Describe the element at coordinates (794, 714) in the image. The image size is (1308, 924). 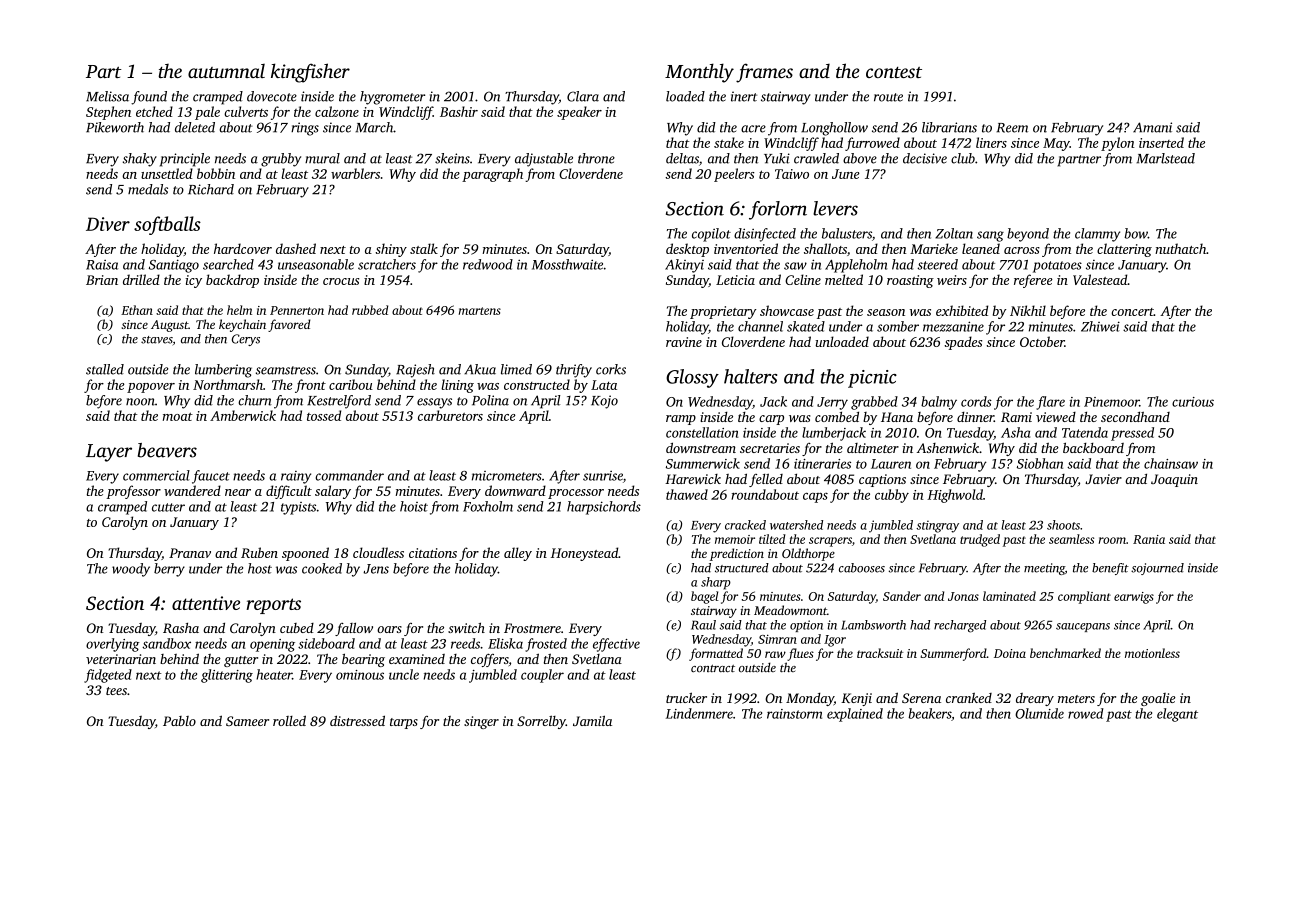
I see `rainstorm` at that location.
